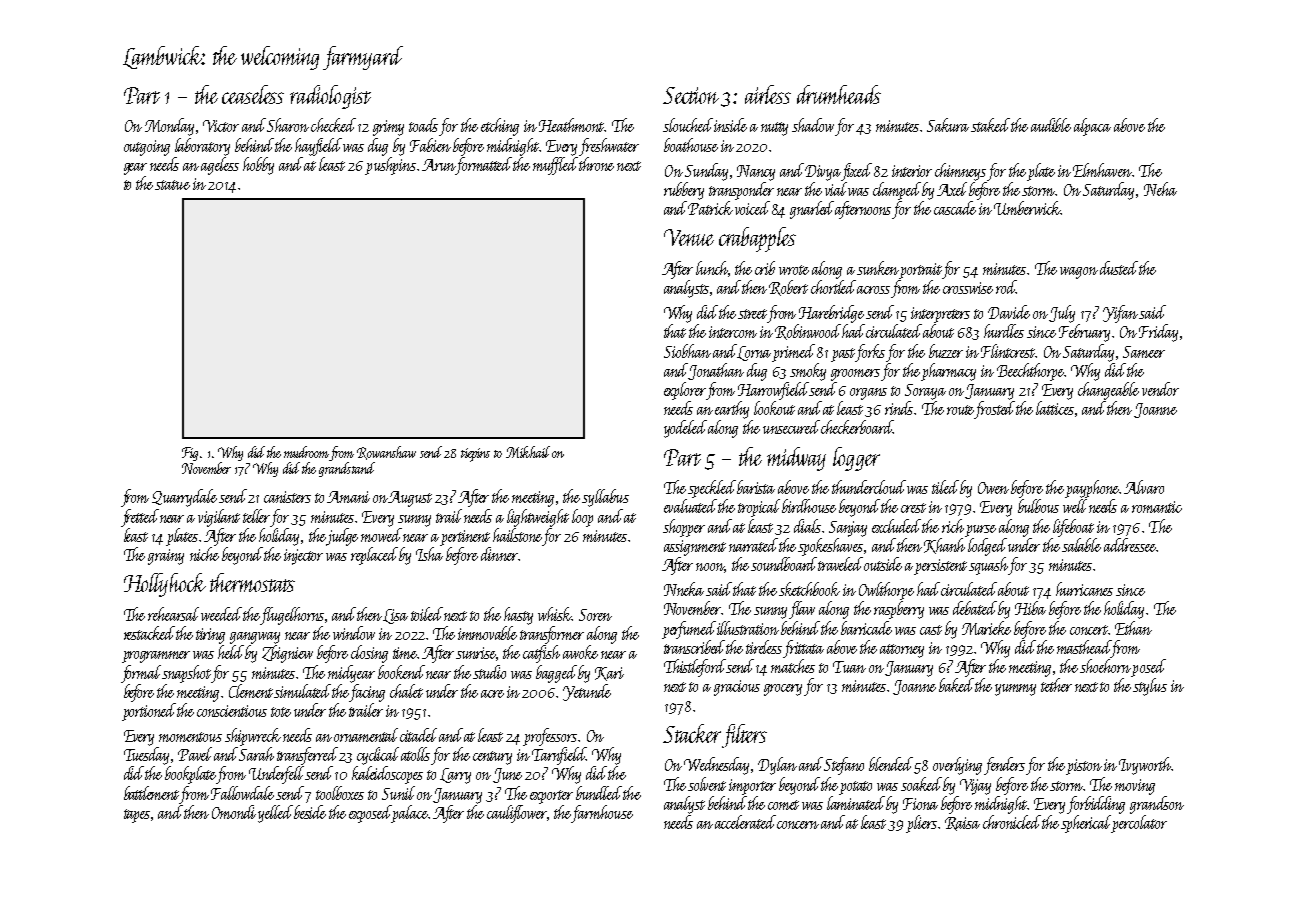  What do you see at coordinates (1084, 589) in the screenshot?
I see `hurricanes` at bounding box center [1084, 589].
